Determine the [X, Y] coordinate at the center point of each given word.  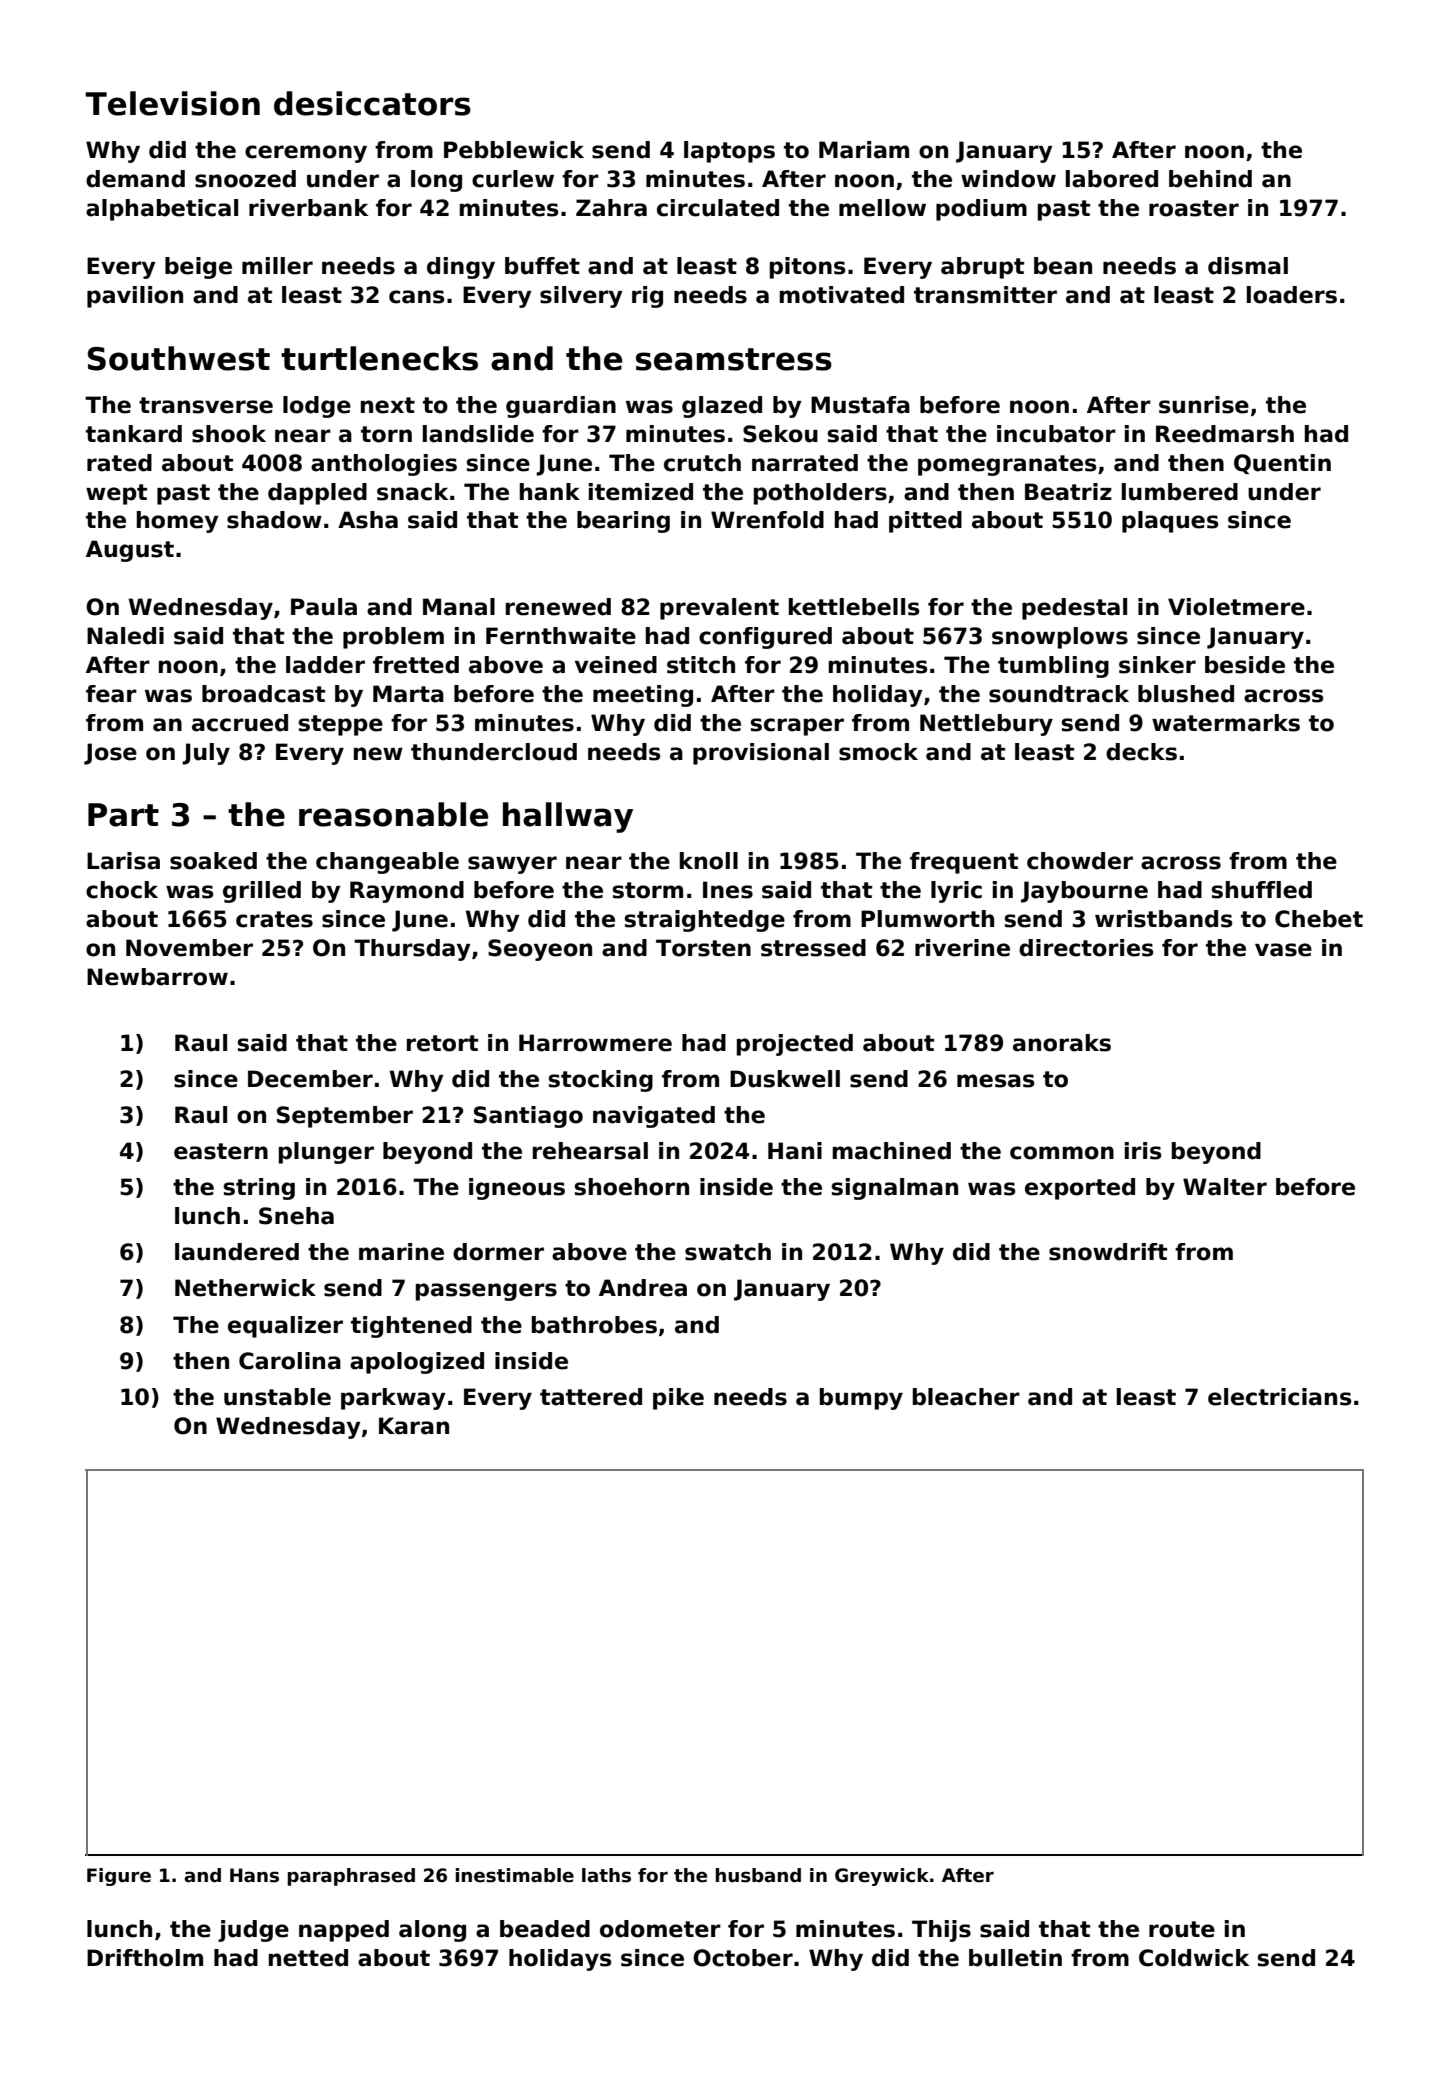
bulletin [1015, 1958]
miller [277, 266]
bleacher [966, 1397]
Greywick [882, 1877]
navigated [654, 1117]
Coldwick [1194, 1958]
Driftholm [145, 1958]
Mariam [864, 150]
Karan [414, 1426]
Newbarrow [157, 977]
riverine [962, 948]
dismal [1248, 266]
